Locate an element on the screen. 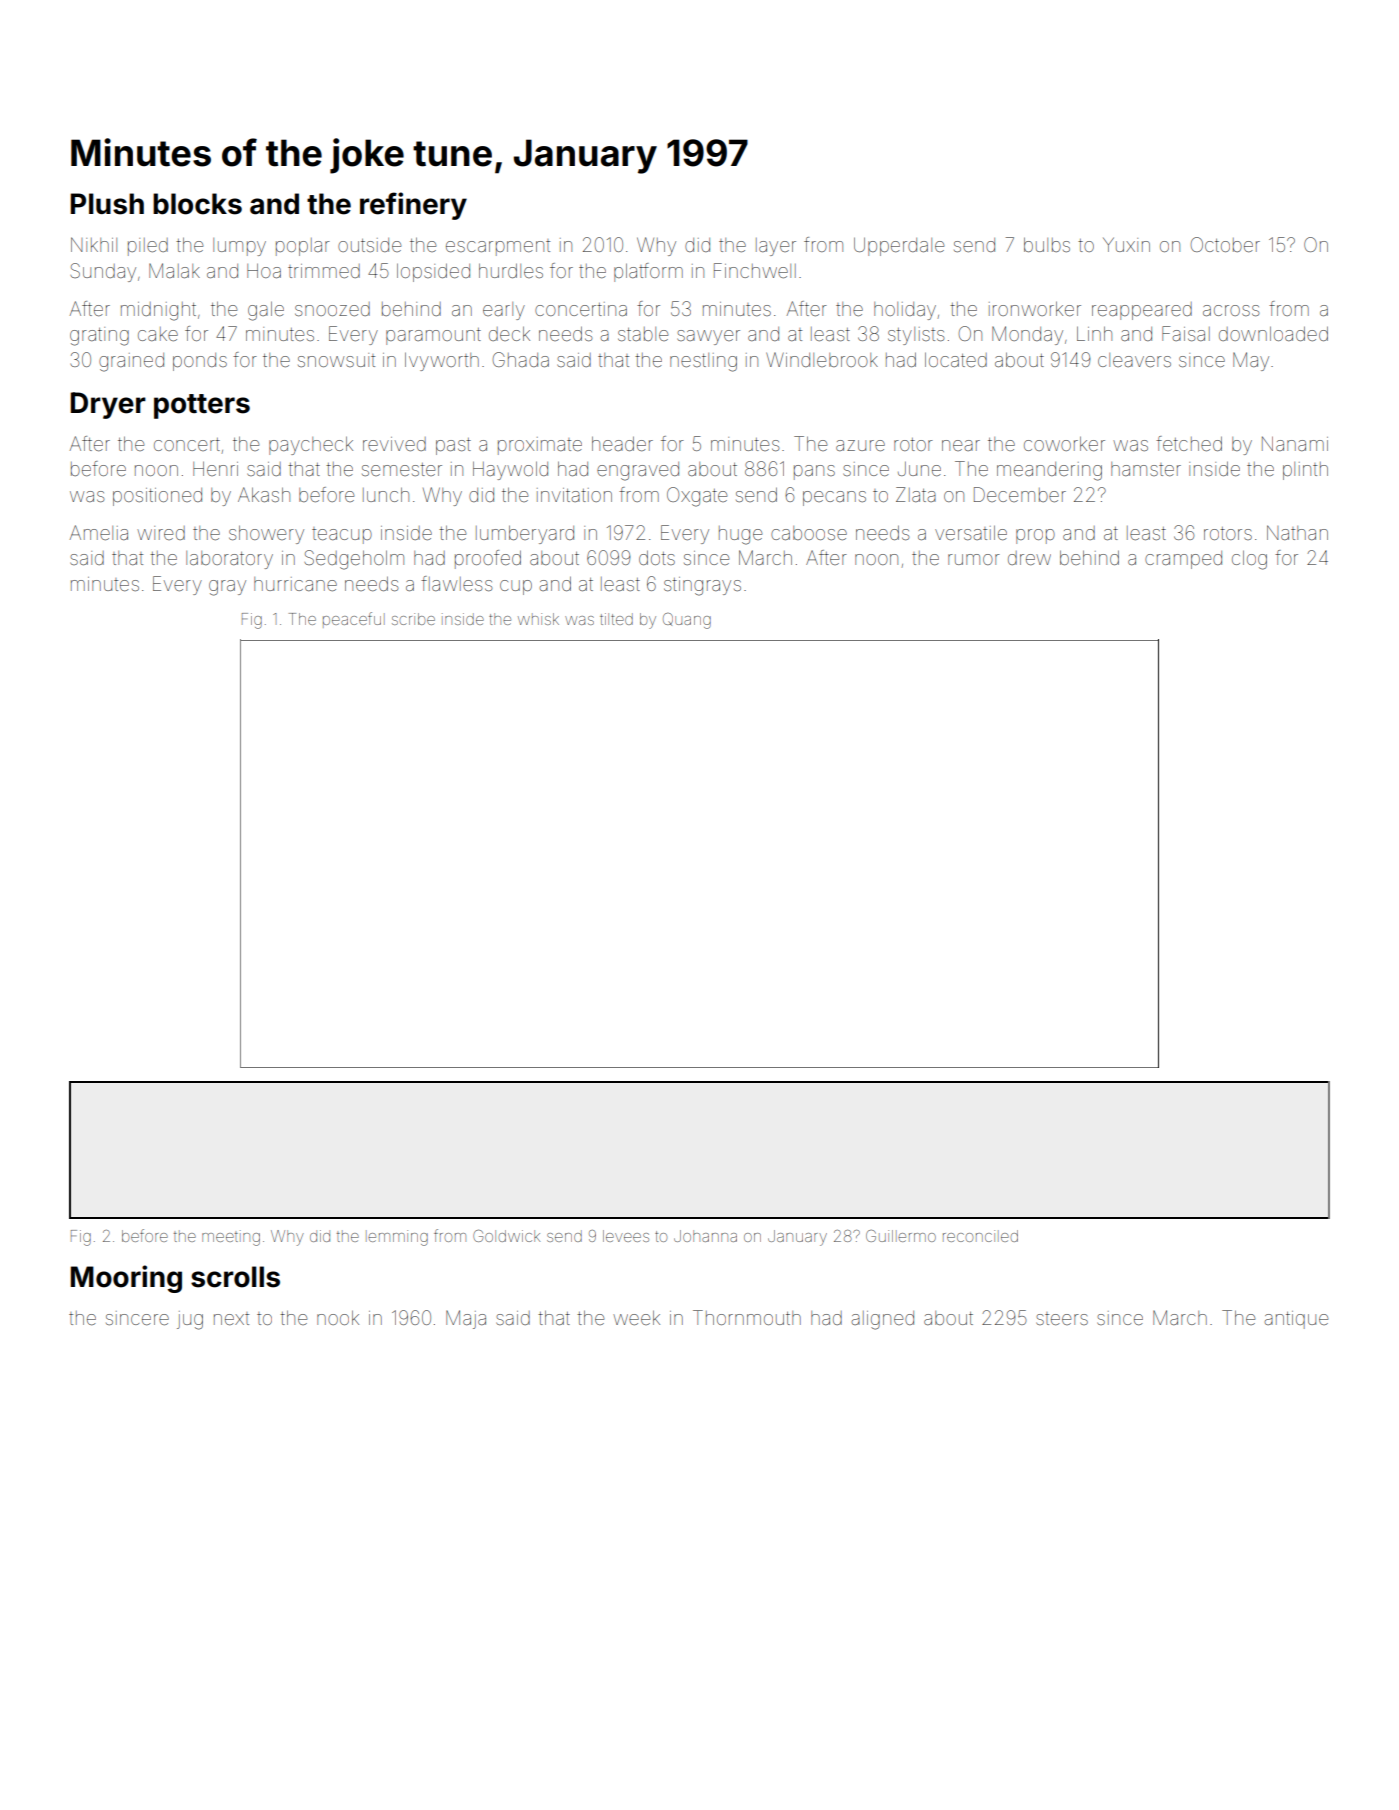  clog is located at coordinates (1249, 560).
